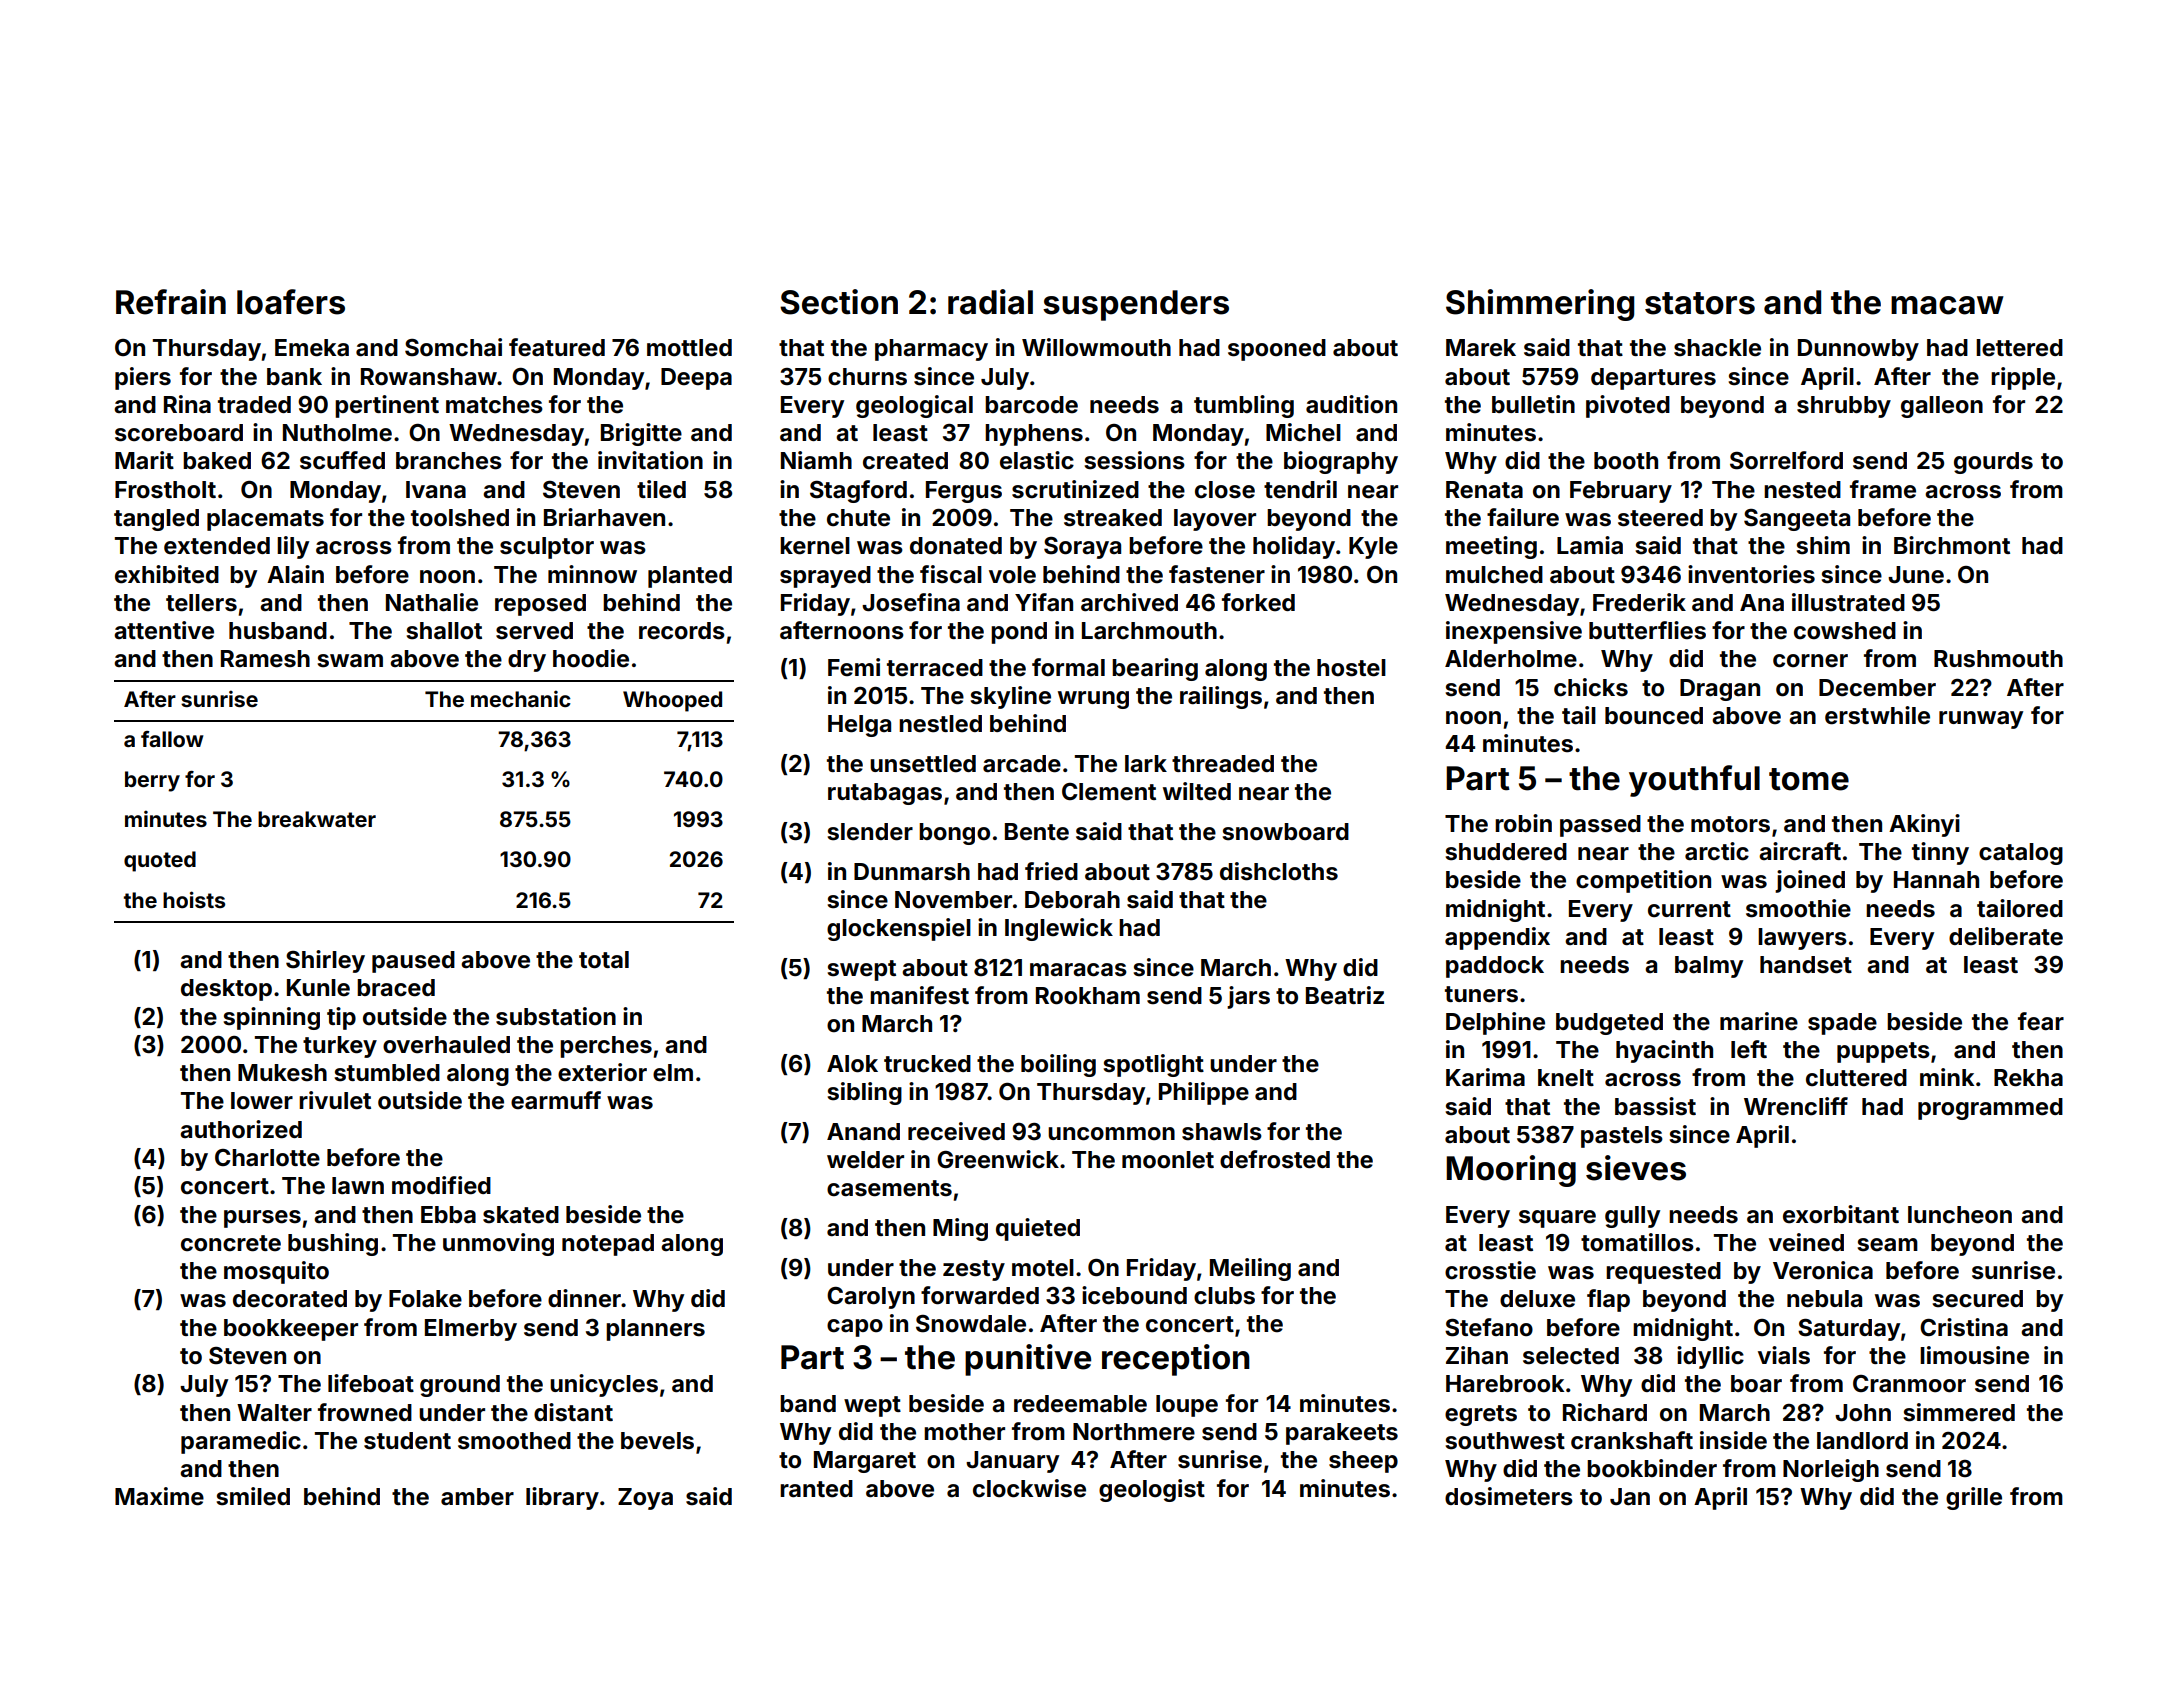 Image resolution: width=2178 pixels, height=1683 pixels. I want to click on macaw, so click(1947, 305).
